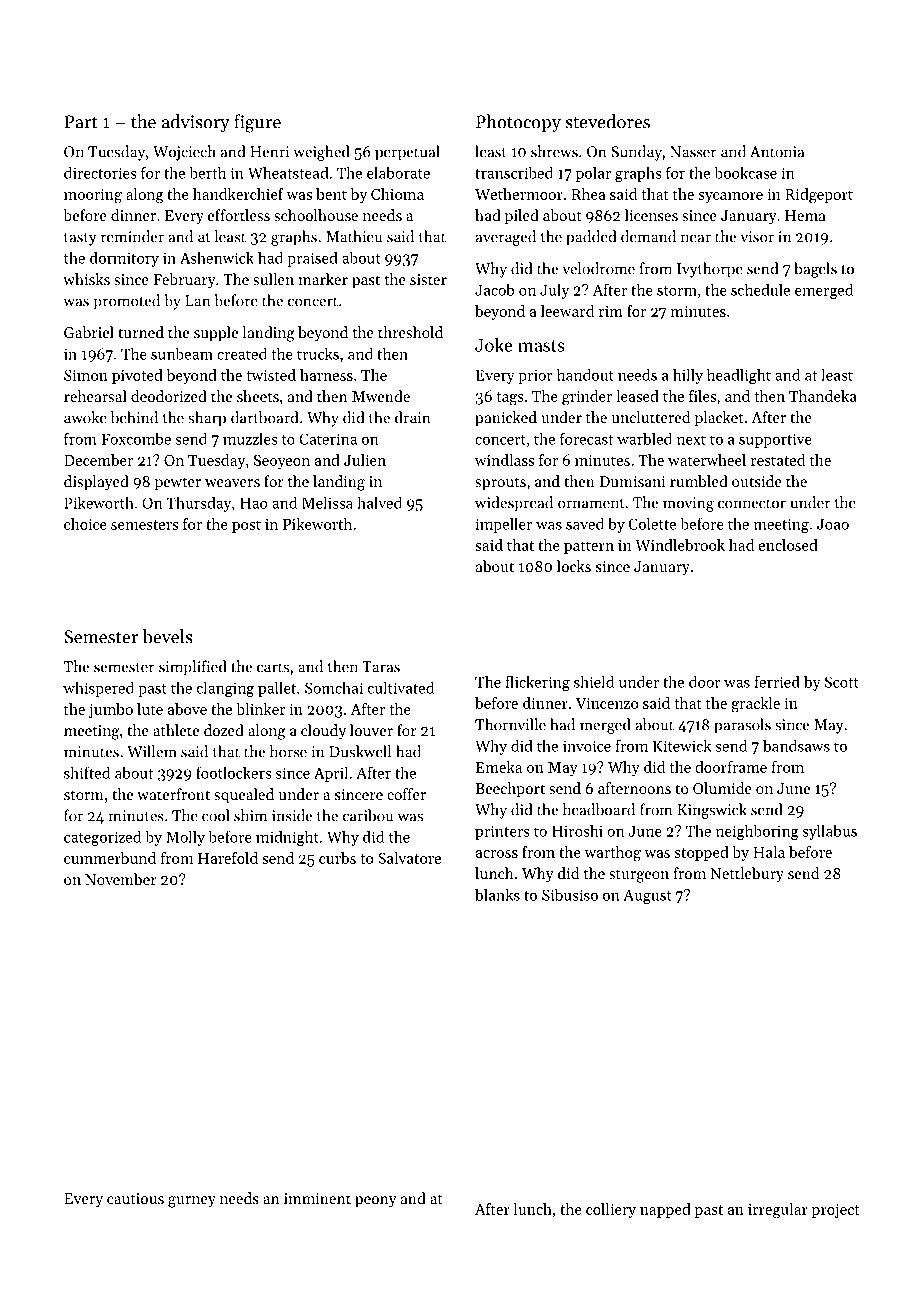  Describe the element at coordinates (537, 683) in the page. I see `flickering` at that location.
